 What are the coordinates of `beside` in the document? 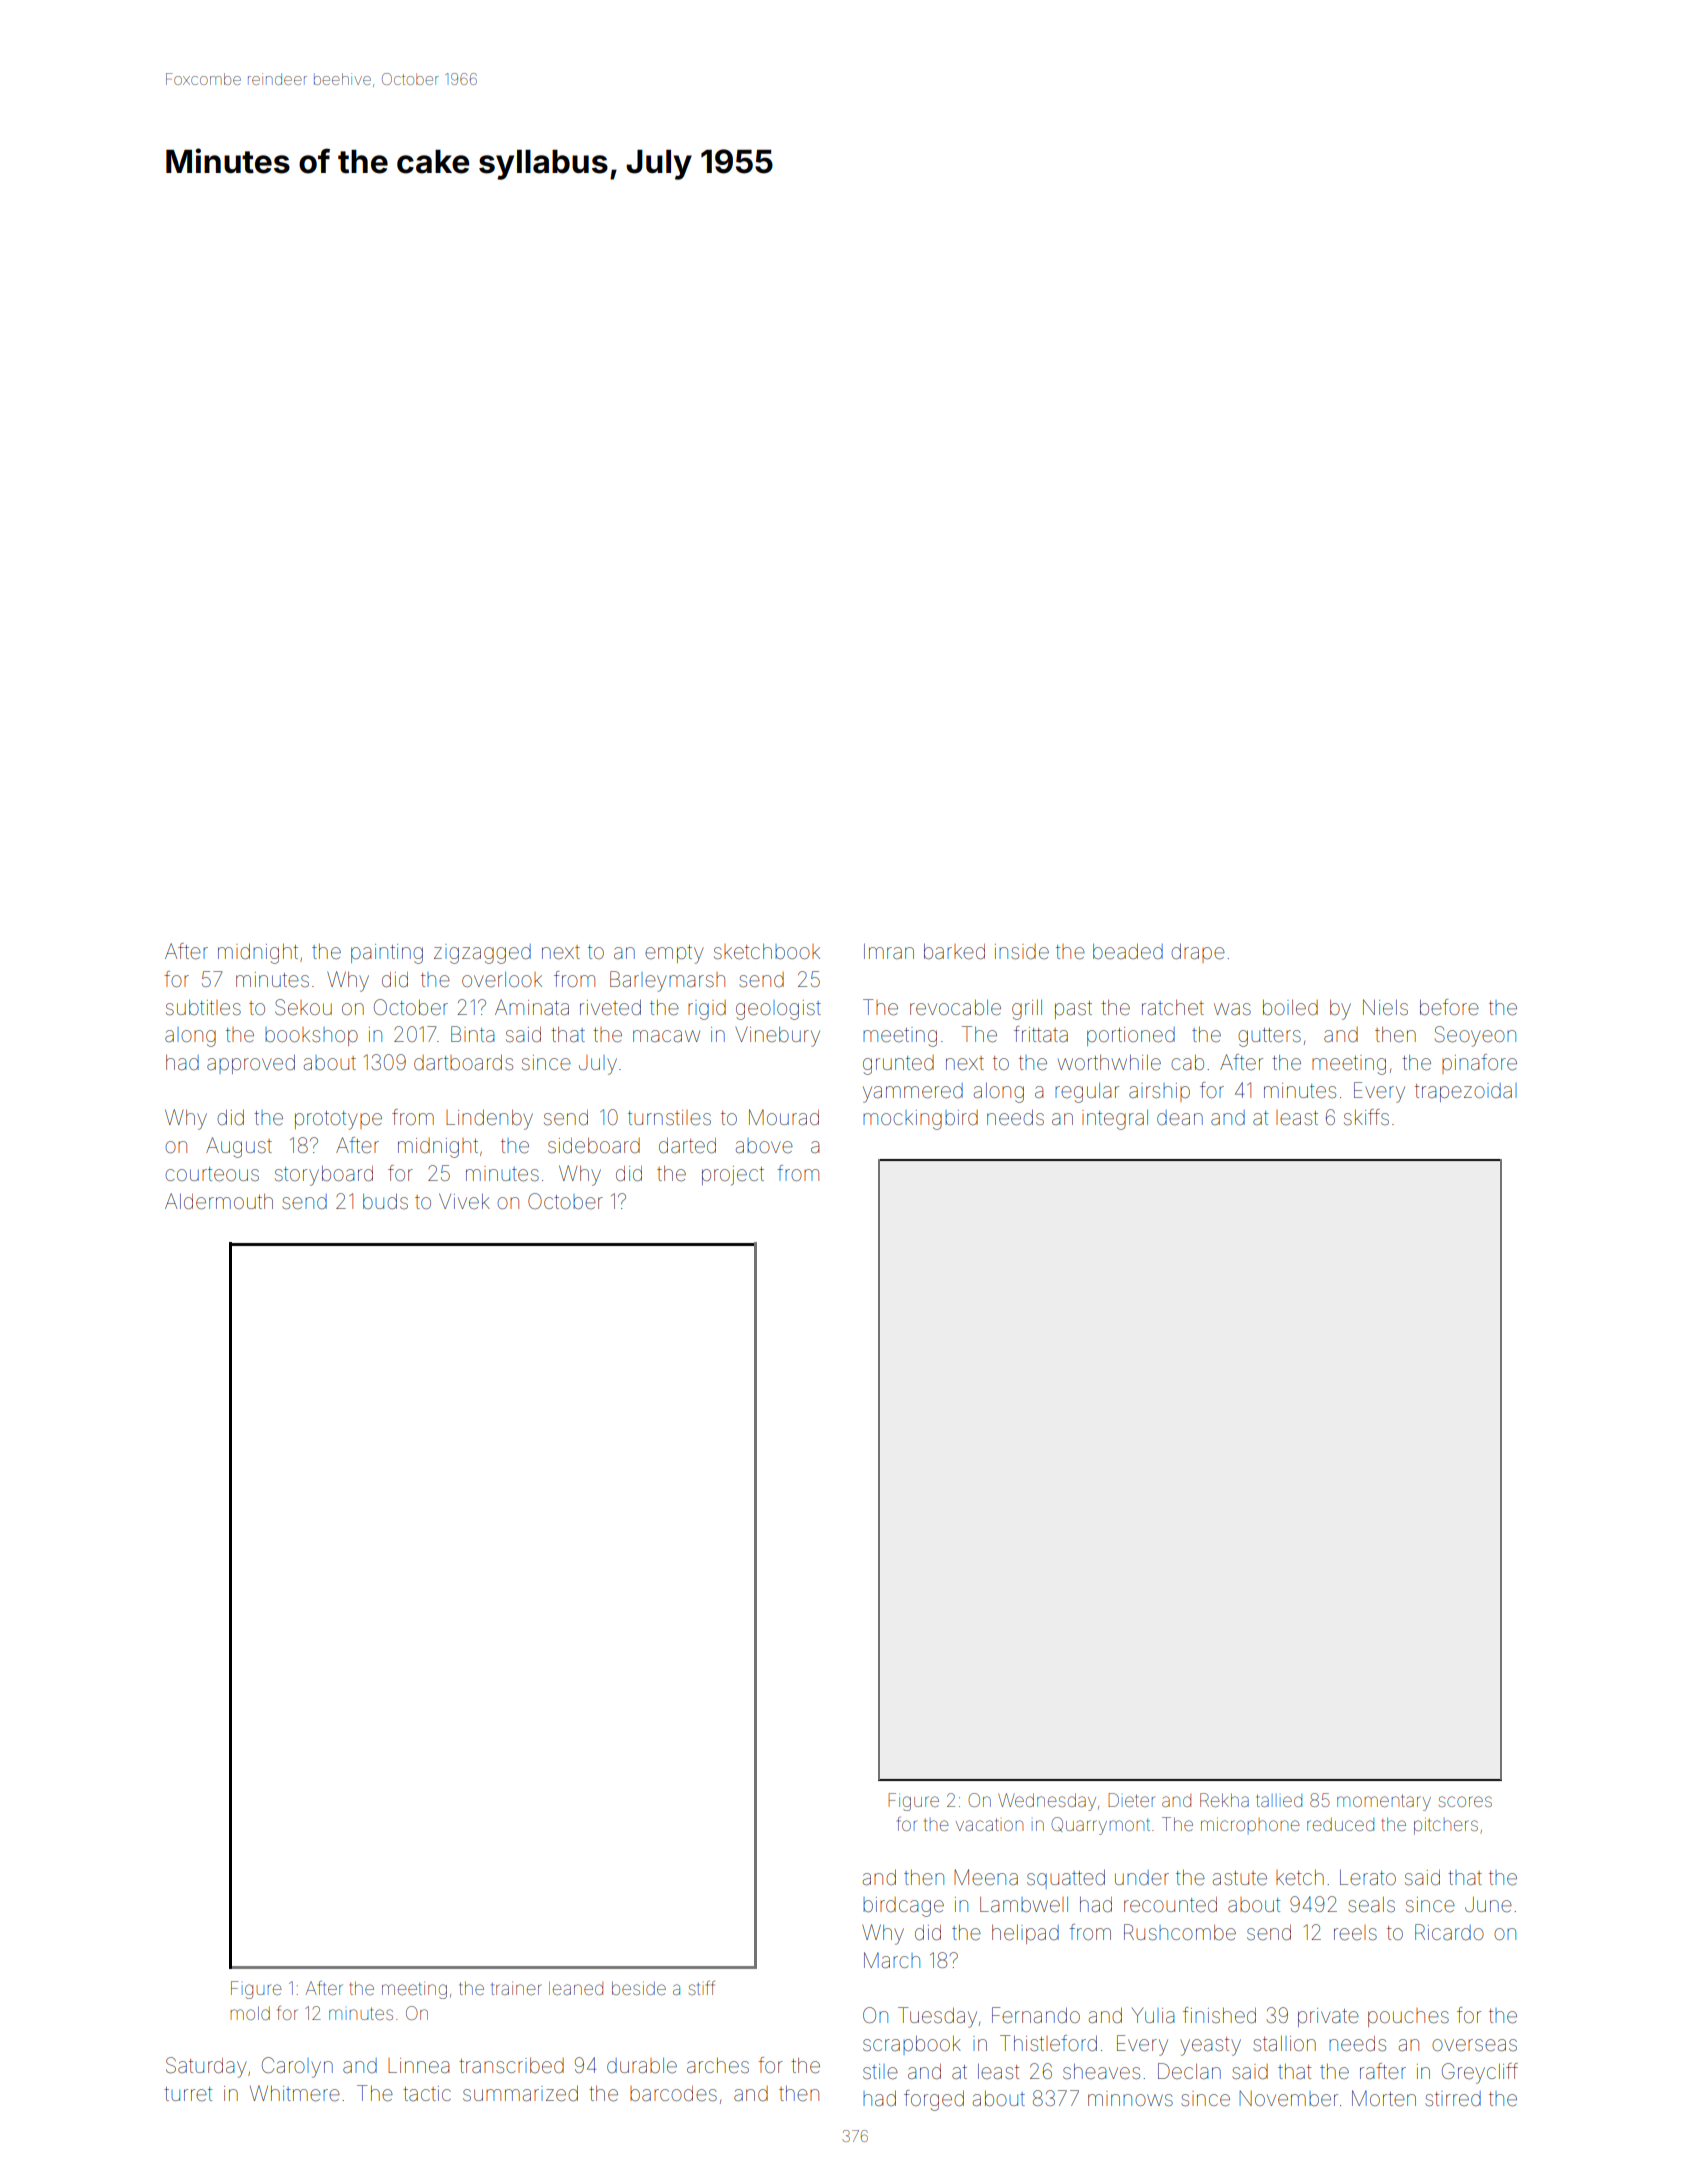 It's located at (639, 1988).
